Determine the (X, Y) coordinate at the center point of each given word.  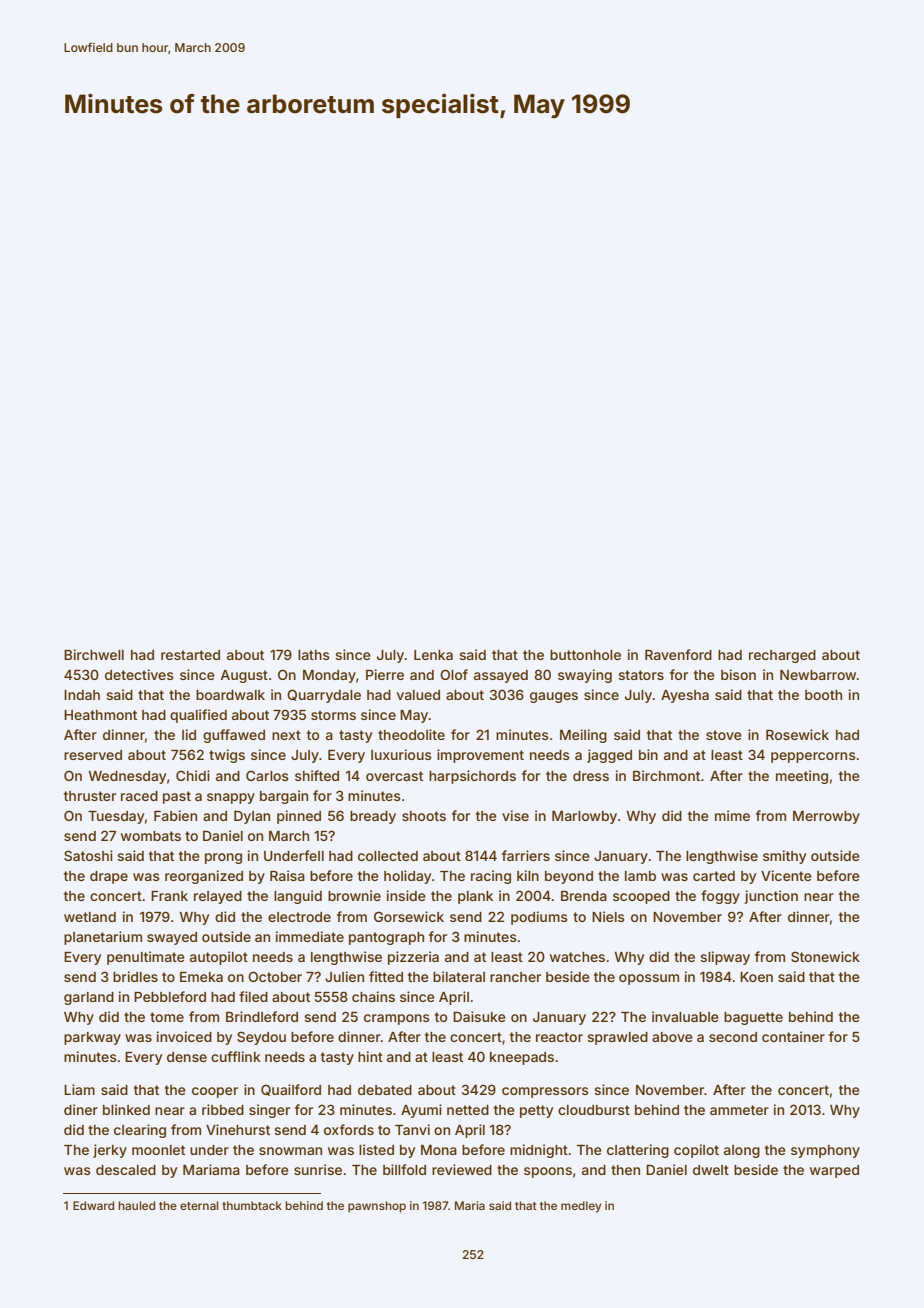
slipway (725, 958)
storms (333, 715)
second (733, 1037)
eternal (199, 1205)
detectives (139, 674)
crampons (397, 1019)
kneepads (522, 1058)
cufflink (236, 1056)
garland (89, 998)
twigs (227, 756)
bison (738, 674)
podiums (539, 918)
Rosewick (797, 734)
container (793, 1036)
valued (418, 695)
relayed (218, 897)
